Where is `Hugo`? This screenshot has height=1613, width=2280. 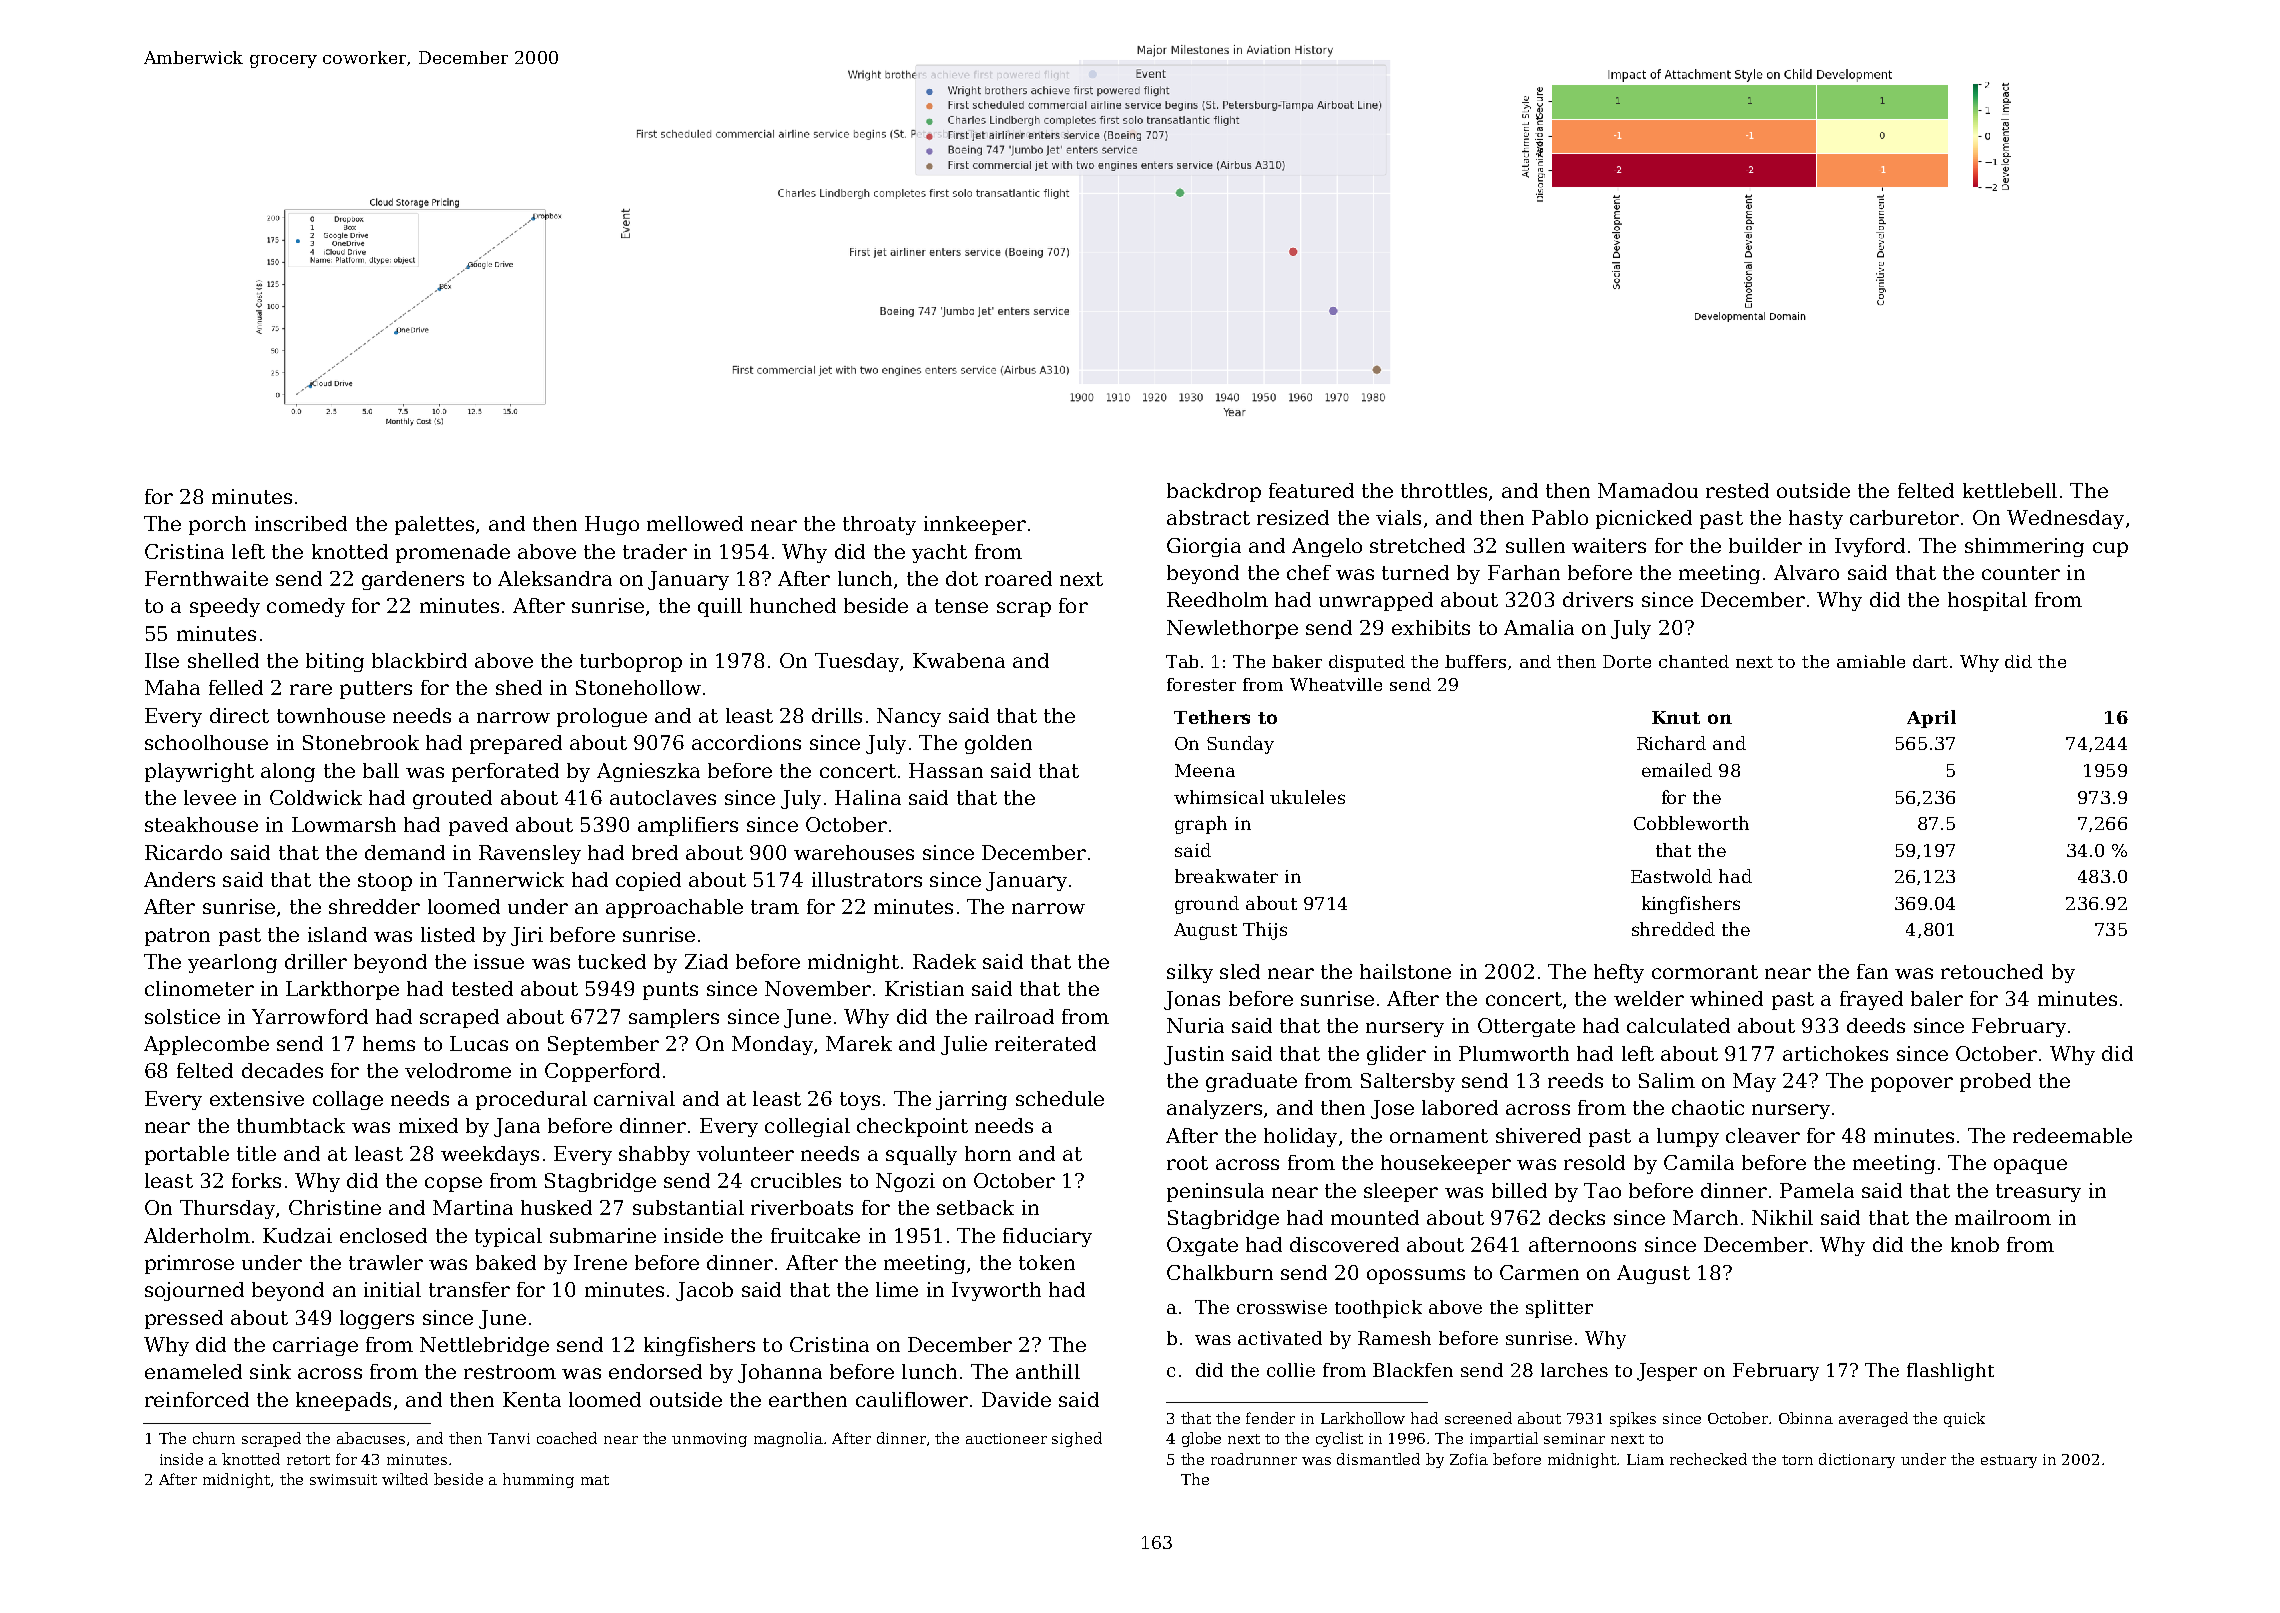 Hugo is located at coordinates (612, 525).
